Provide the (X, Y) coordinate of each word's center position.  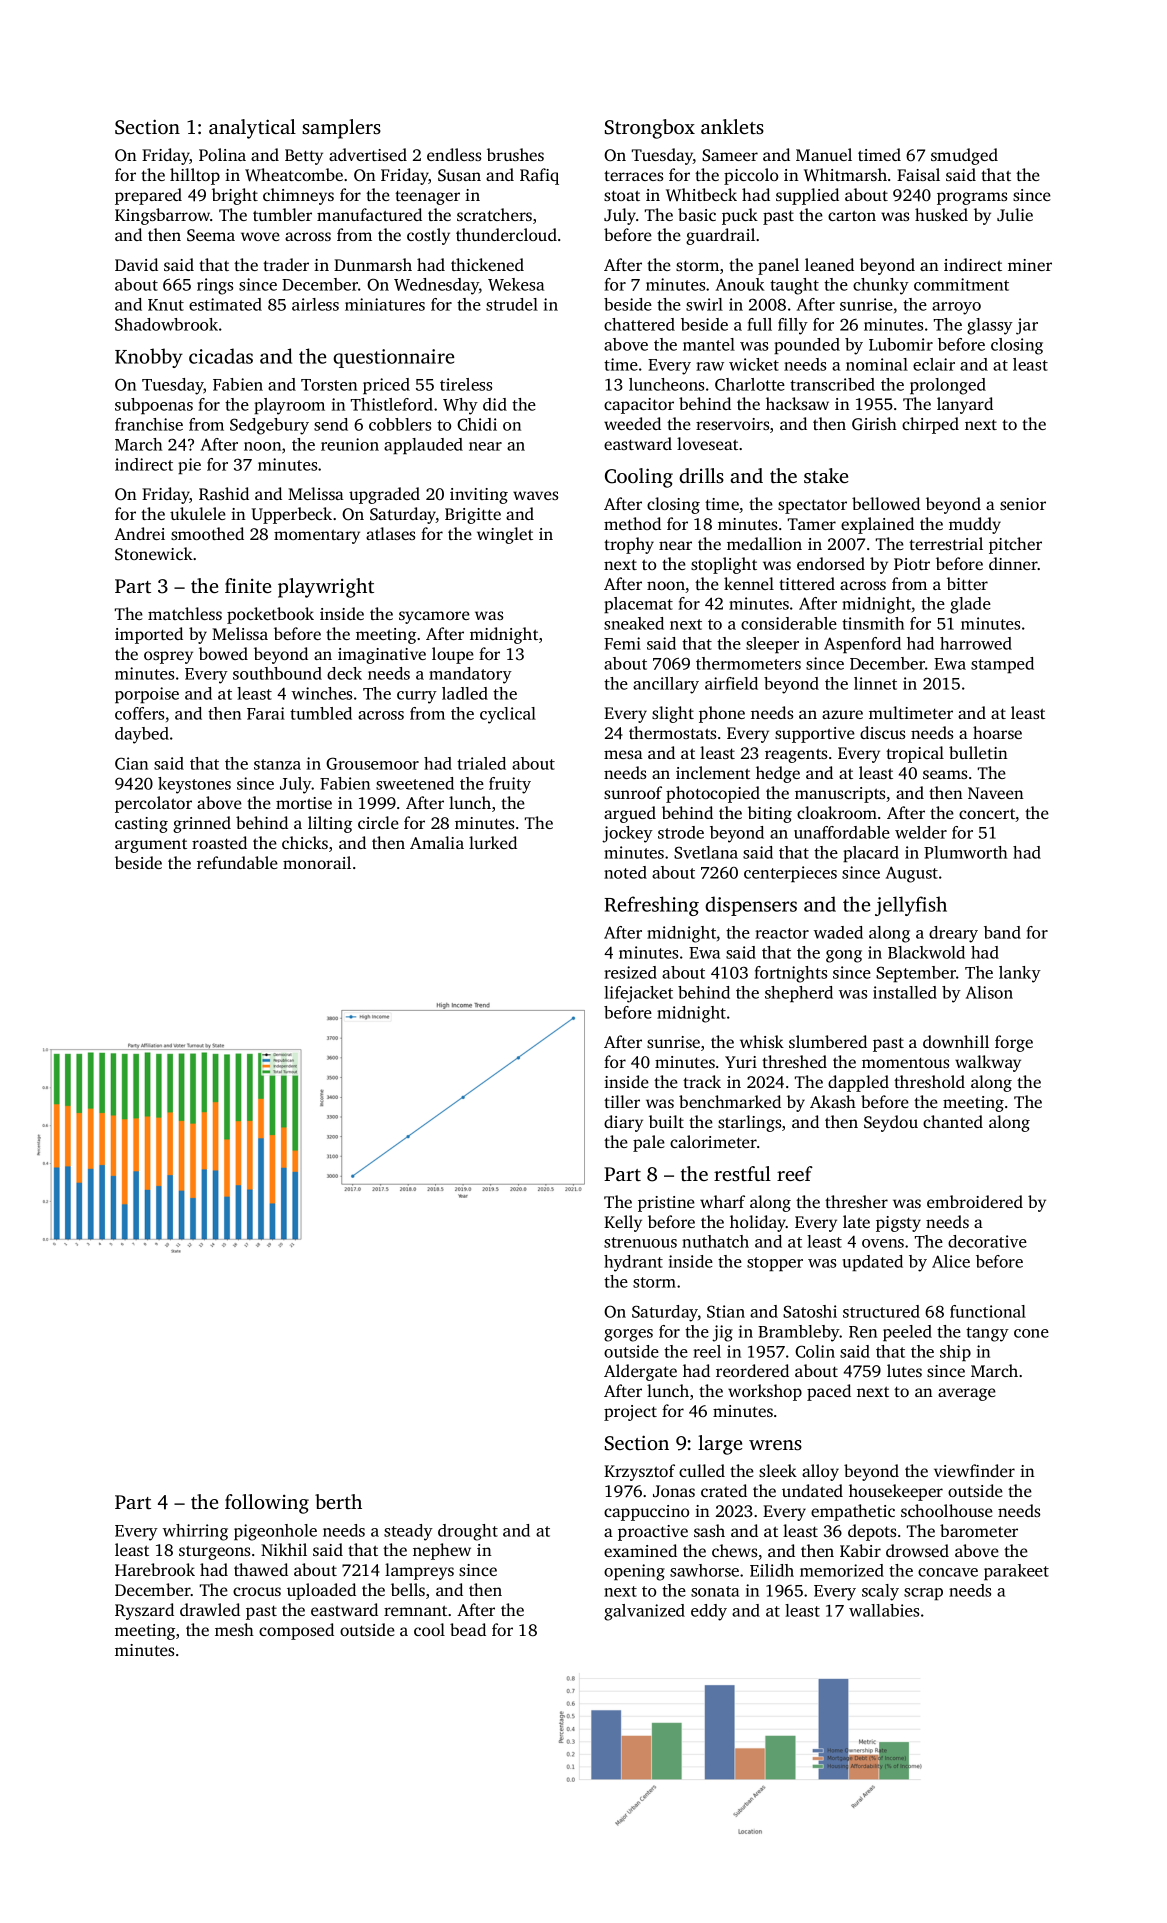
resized (630, 972)
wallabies (884, 1610)
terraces (633, 176)
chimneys (298, 196)
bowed (223, 653)
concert (987, 815)
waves (535, 495)
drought (468, 1532)
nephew (442, 1551)
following (267, 1504)
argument (151, 846)
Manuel (824, 154)
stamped (1002, 665)
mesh (234, 1629)
